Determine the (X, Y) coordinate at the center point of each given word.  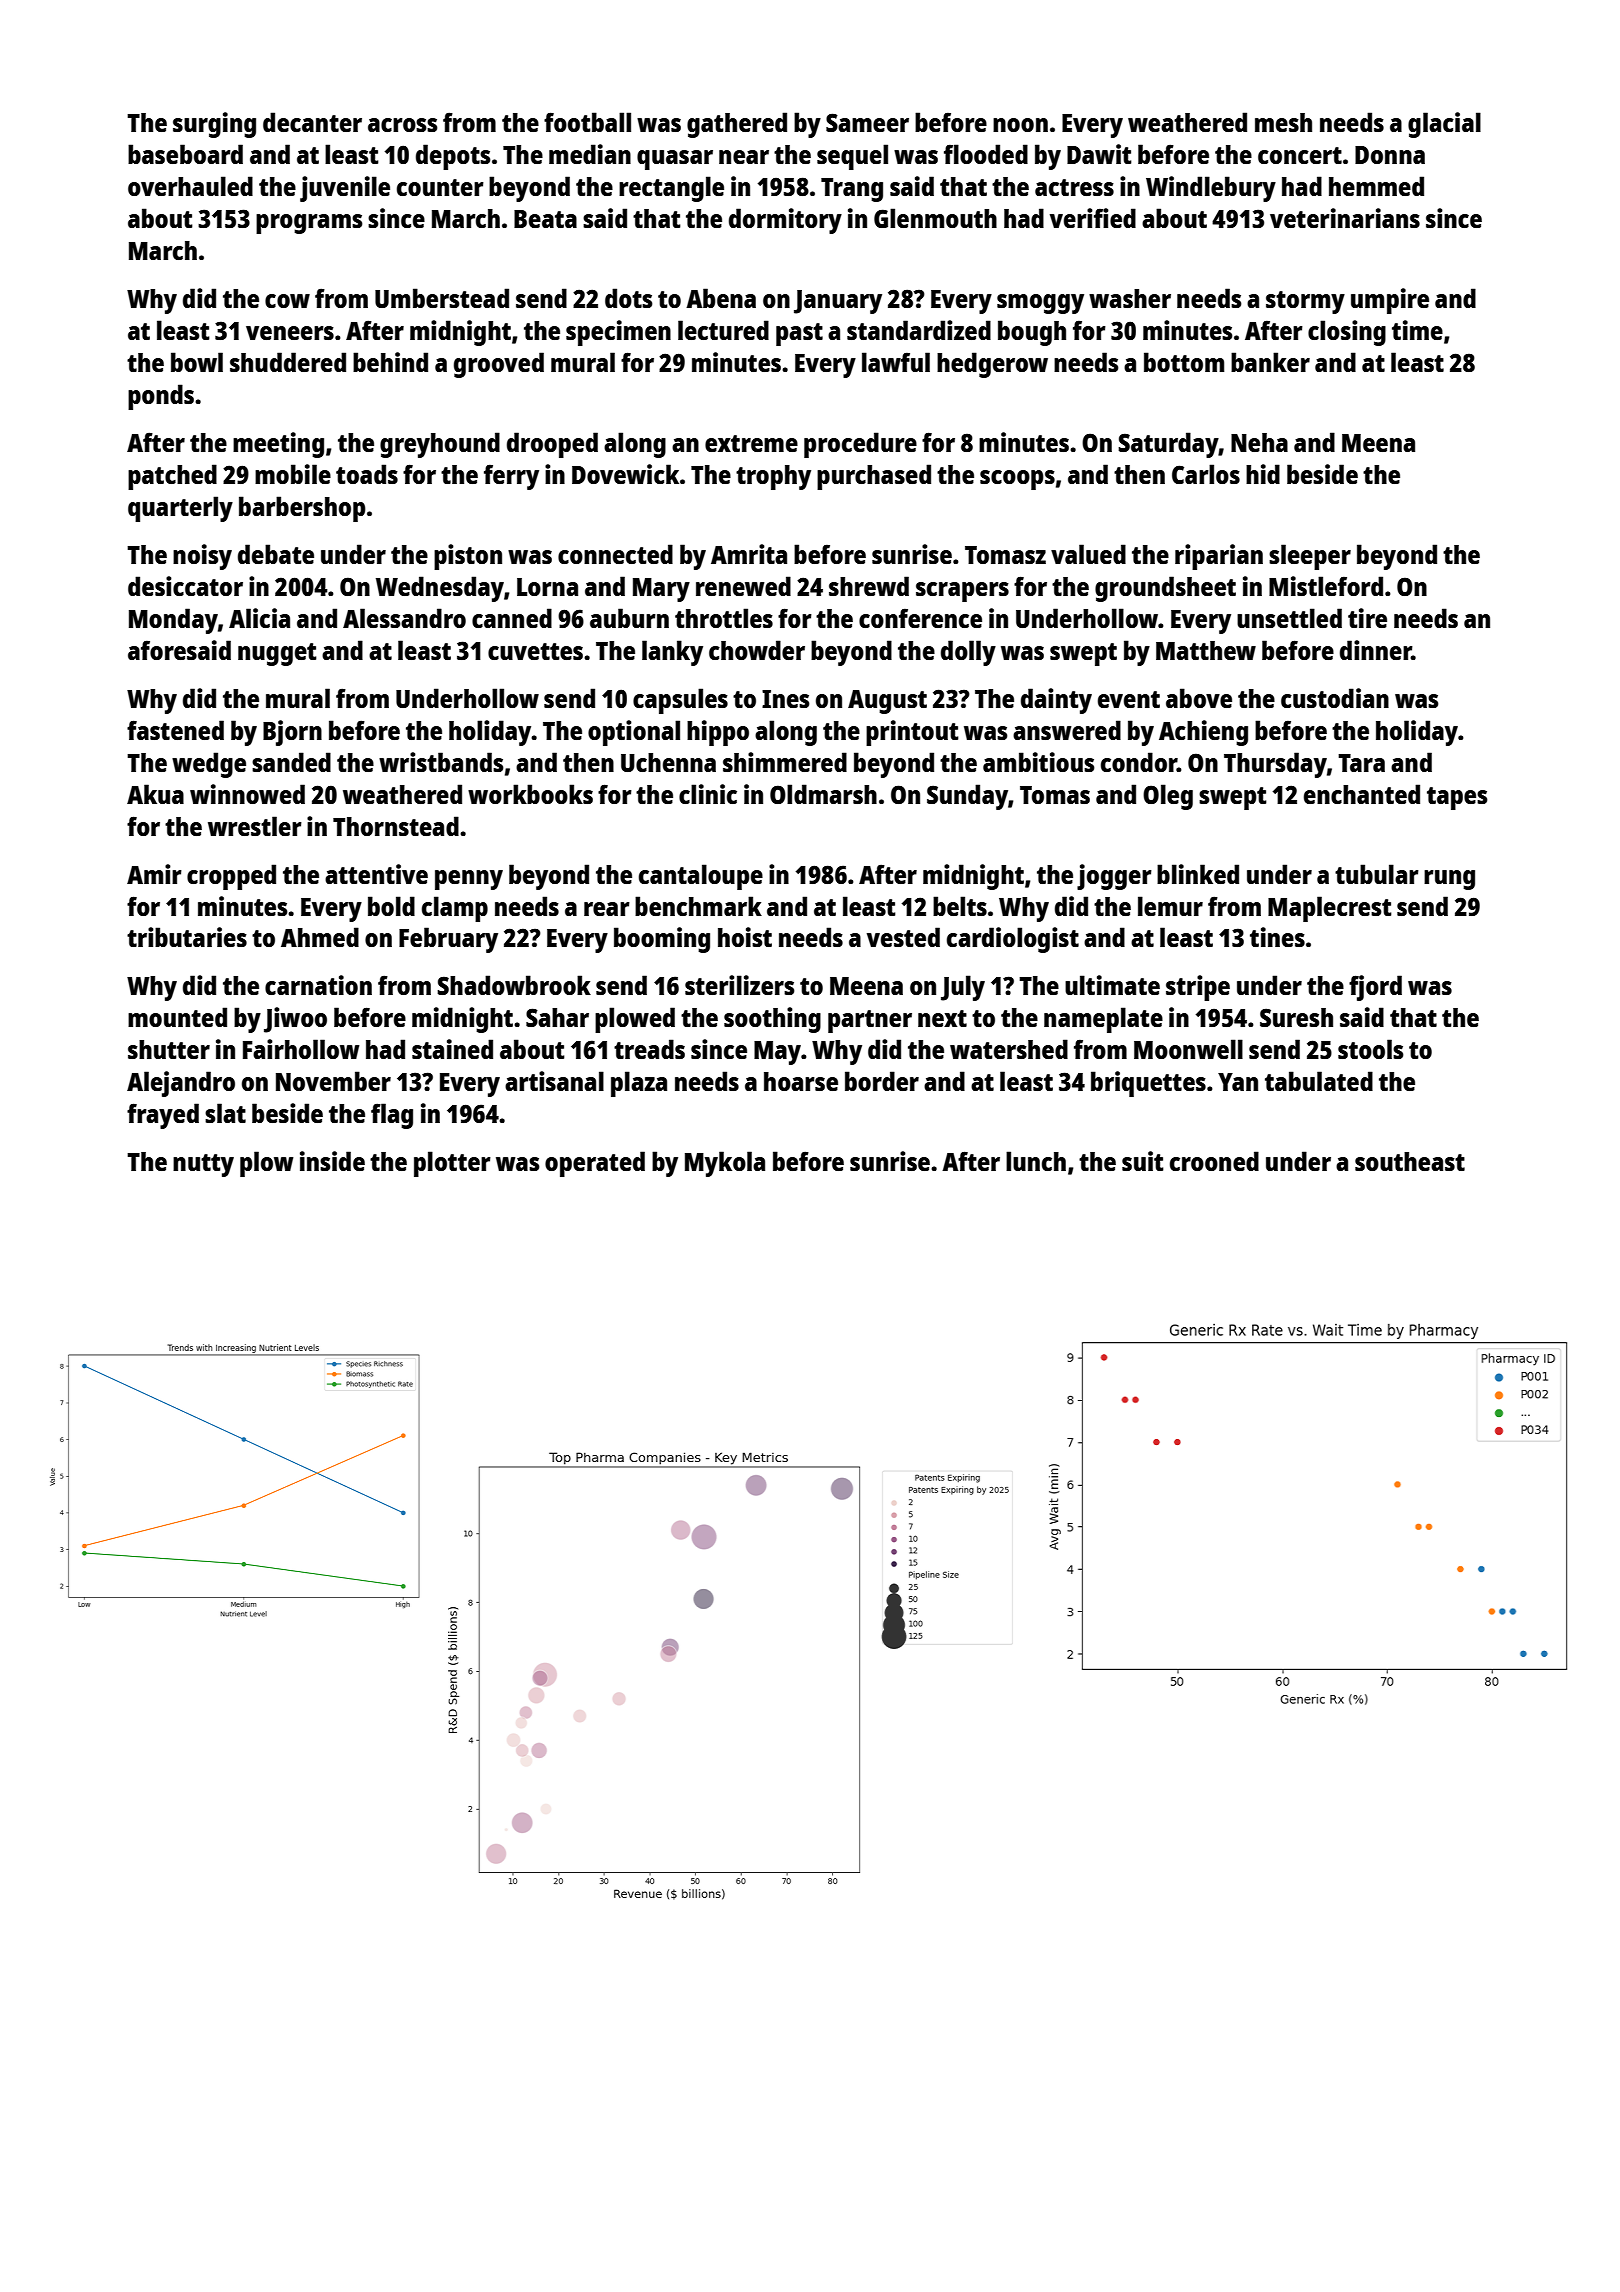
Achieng (1203, 733)
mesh (1283, 122)
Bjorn (292, 733)
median (590, 154)
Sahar (557, 1017)
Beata (545, 219)
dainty (1056, 701)
